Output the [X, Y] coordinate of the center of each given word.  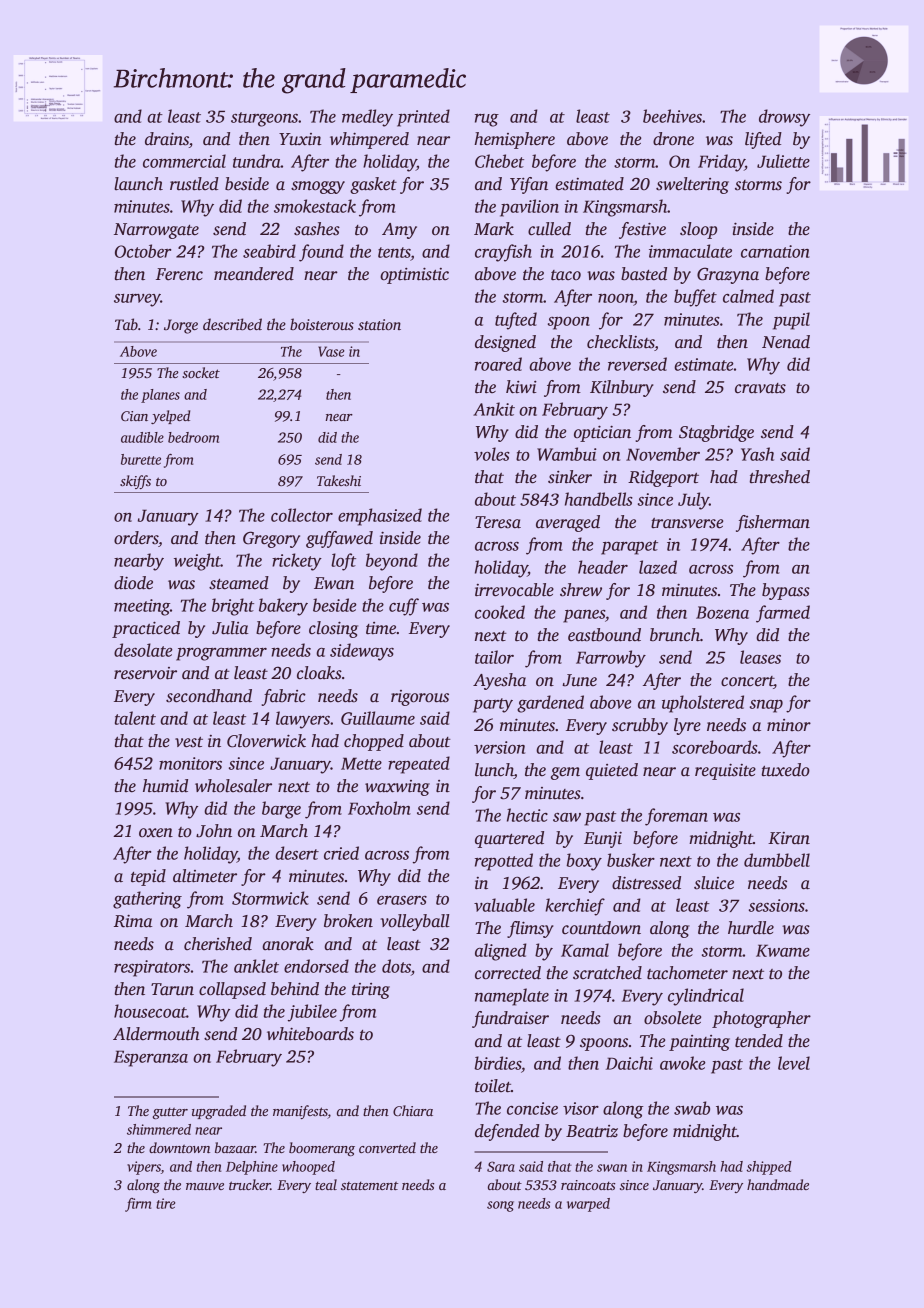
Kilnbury [622, 388]
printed [423, 118]
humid [165, 786]
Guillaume [378, 718]
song [500, 1206]
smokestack [315, 206]
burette [141, 459]
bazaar [235, 1147]
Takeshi [339, 480]
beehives [672, 116]
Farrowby [611, 659]
